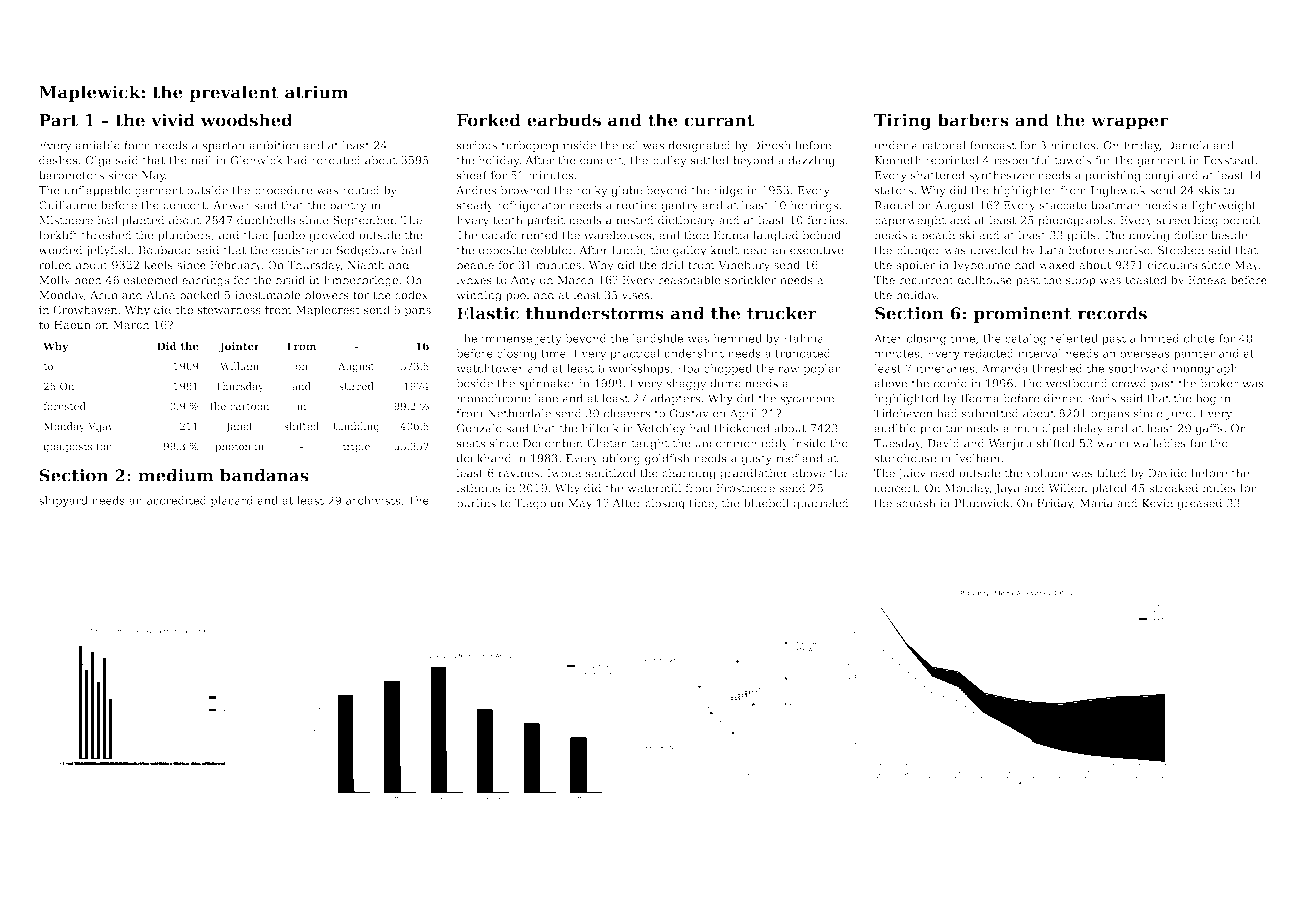 The width and height of the document is (1308, 924). I want to click on Emeka, so click(1207, 280).
